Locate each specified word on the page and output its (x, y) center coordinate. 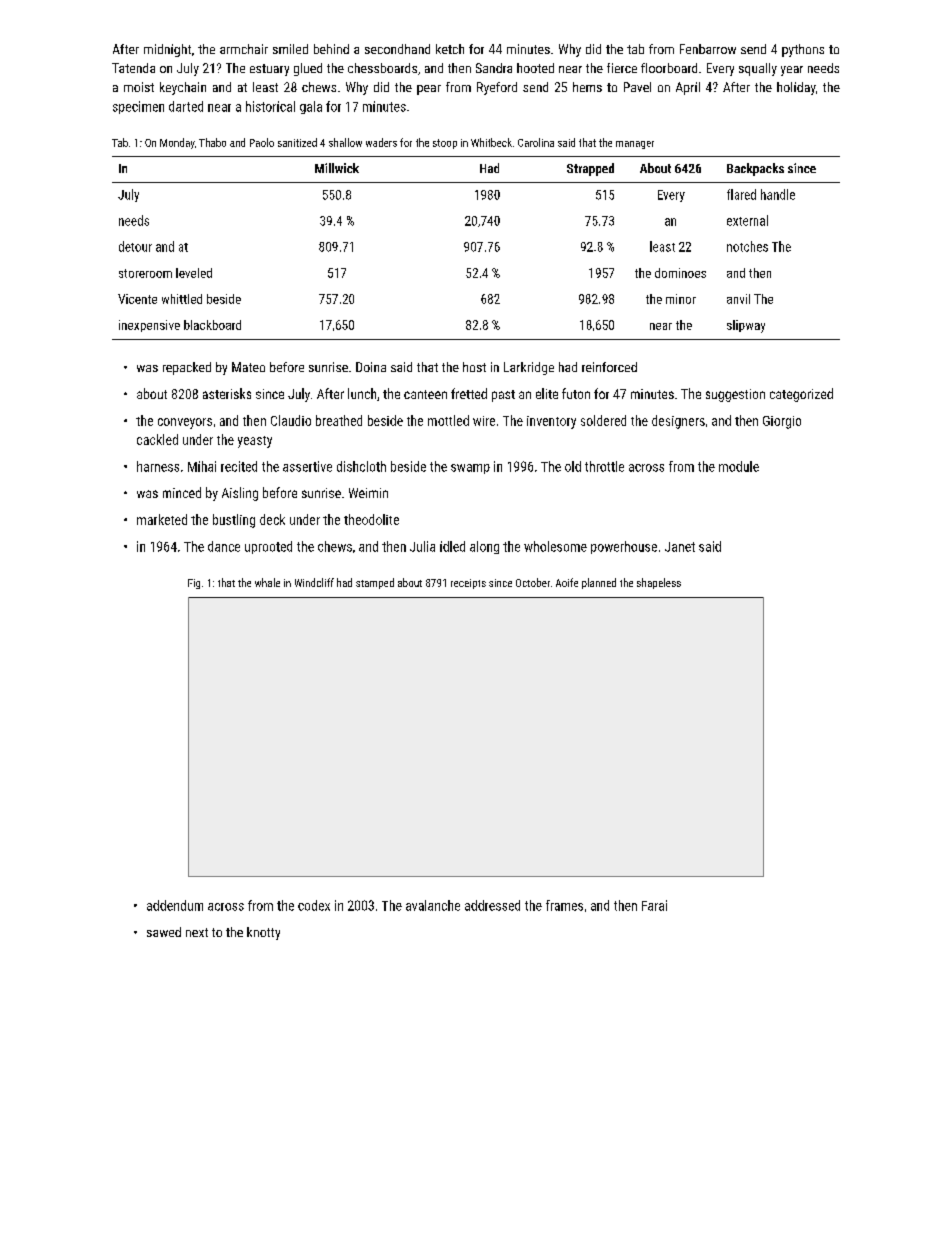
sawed (164, 932)
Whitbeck (491, 142)
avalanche (433, 905)
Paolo (262, 142)
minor (681, 299)
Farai (654, 905)
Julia (422, 546)
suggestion (735, 395)
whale (267, 582)
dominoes (680, 273)
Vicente (137, 299)
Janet (680, 547)
